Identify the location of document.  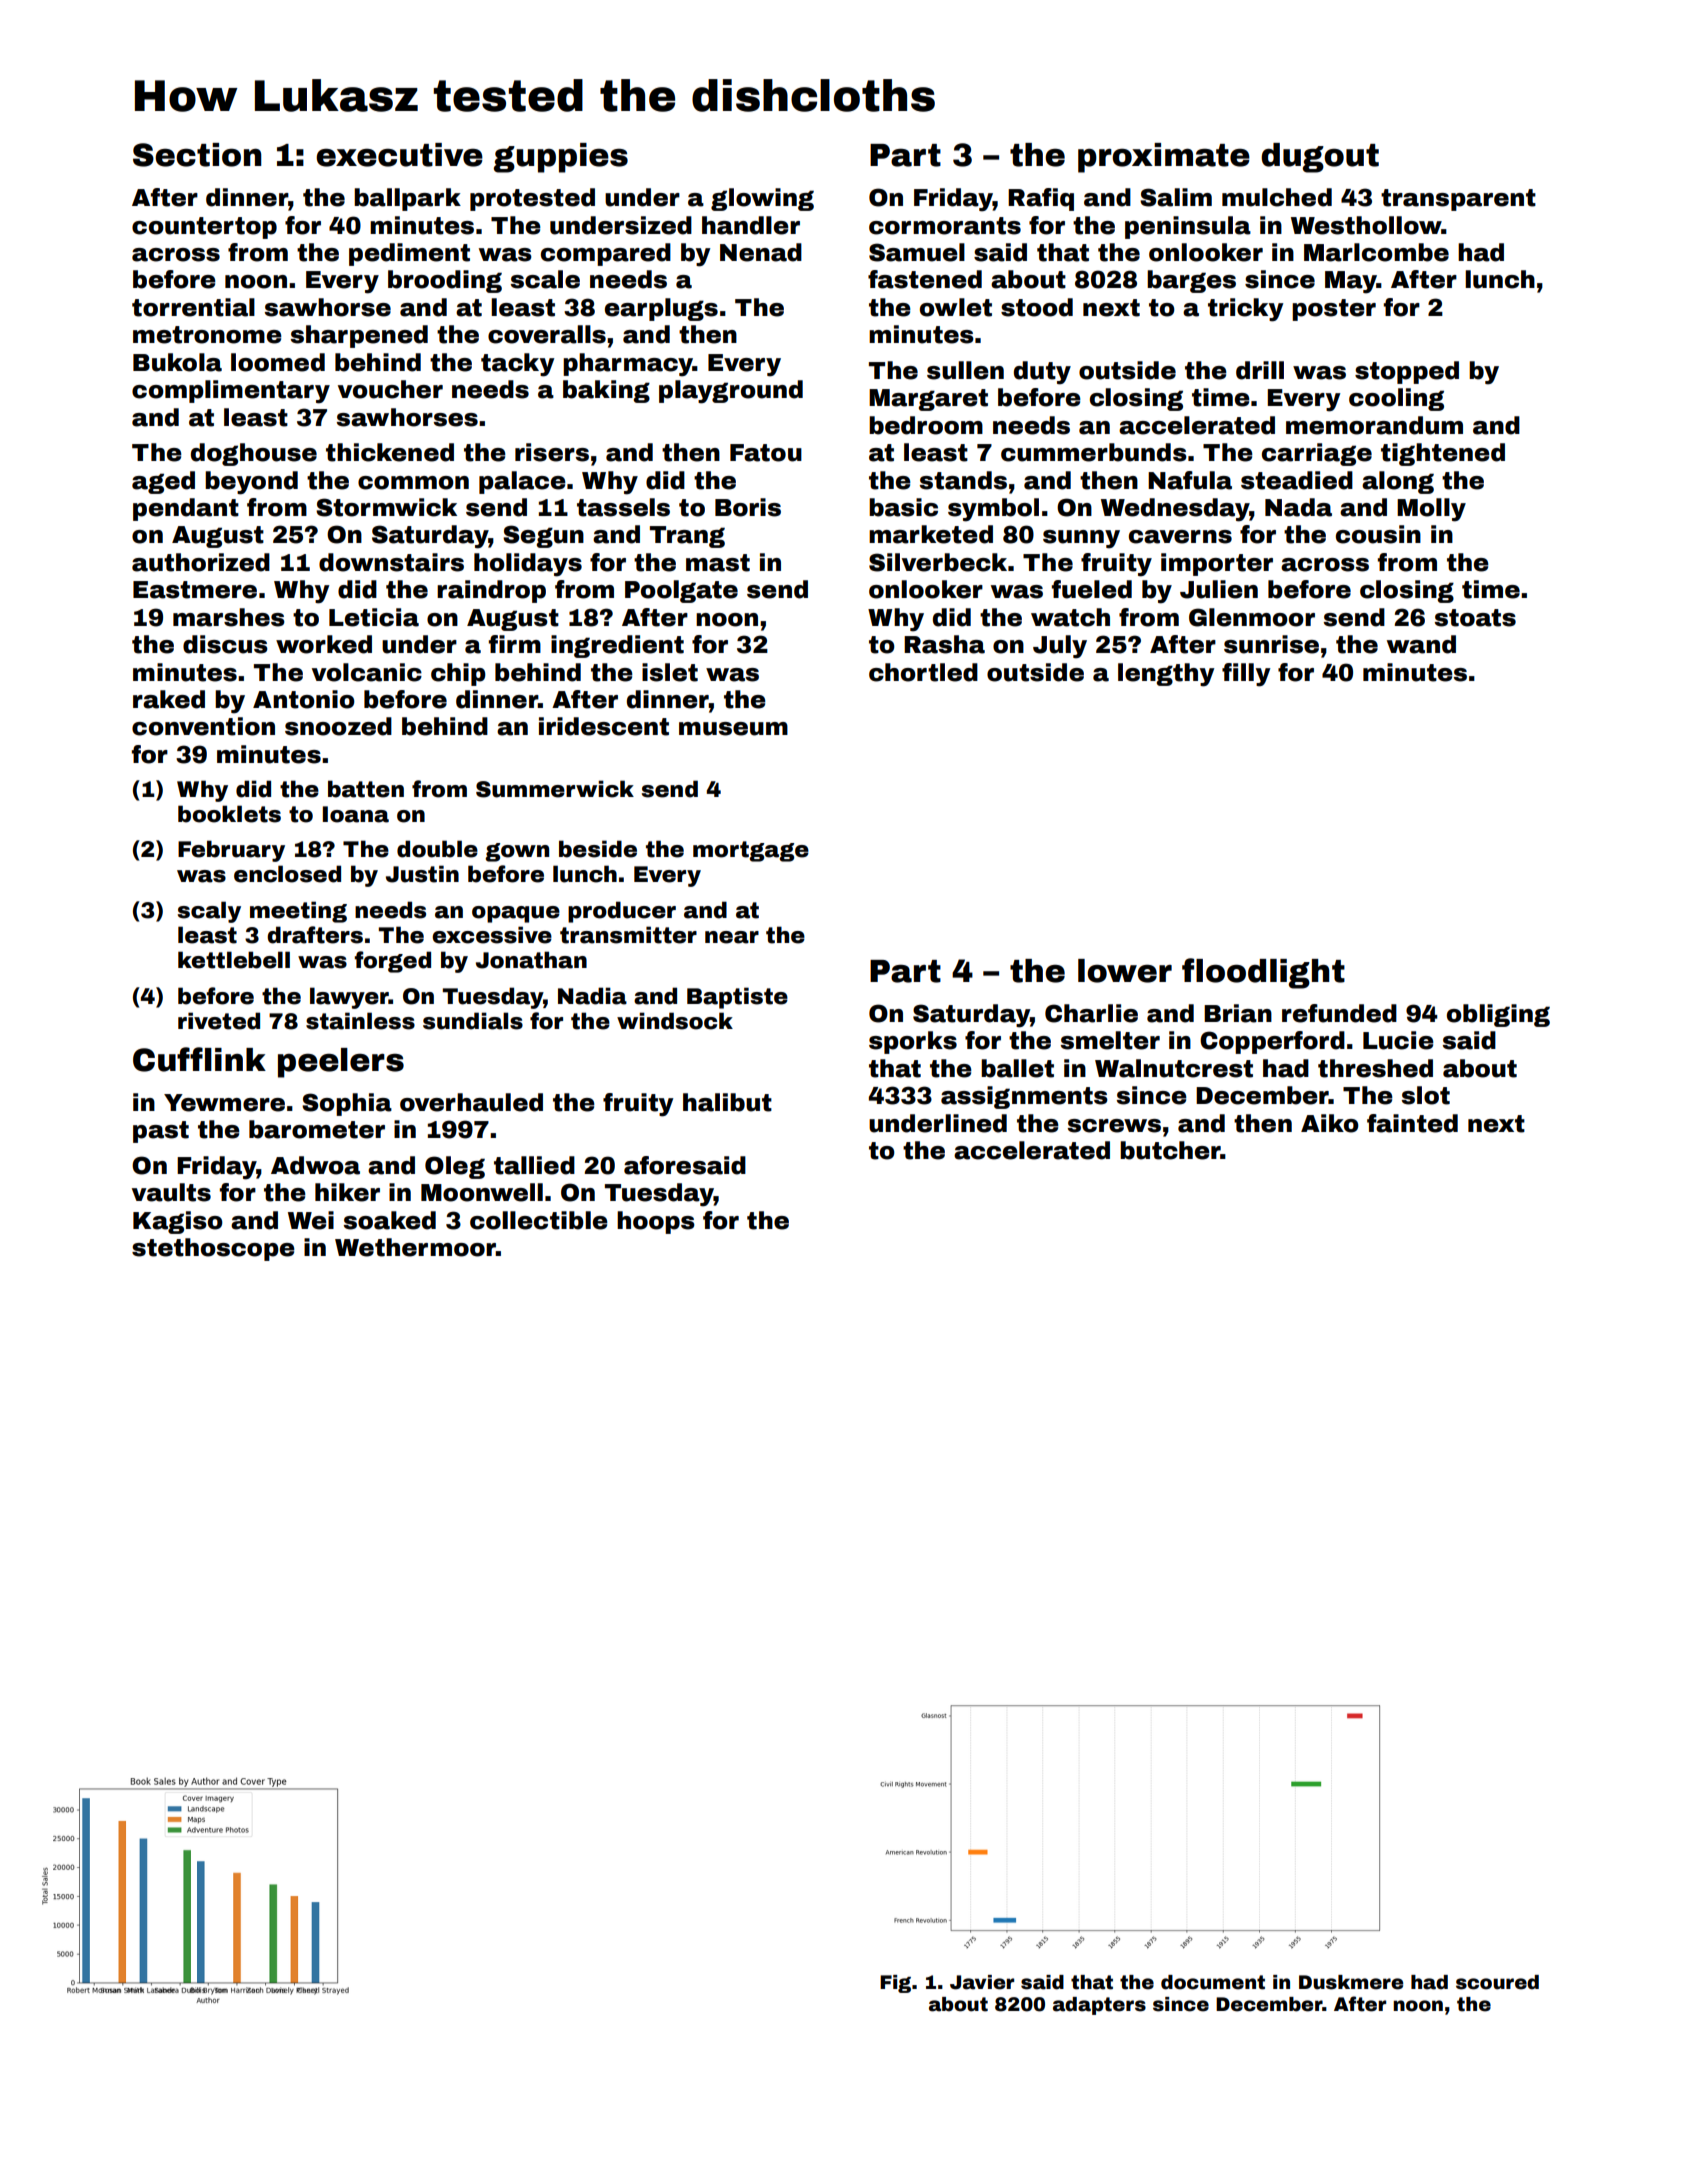
(1213, 1982).
